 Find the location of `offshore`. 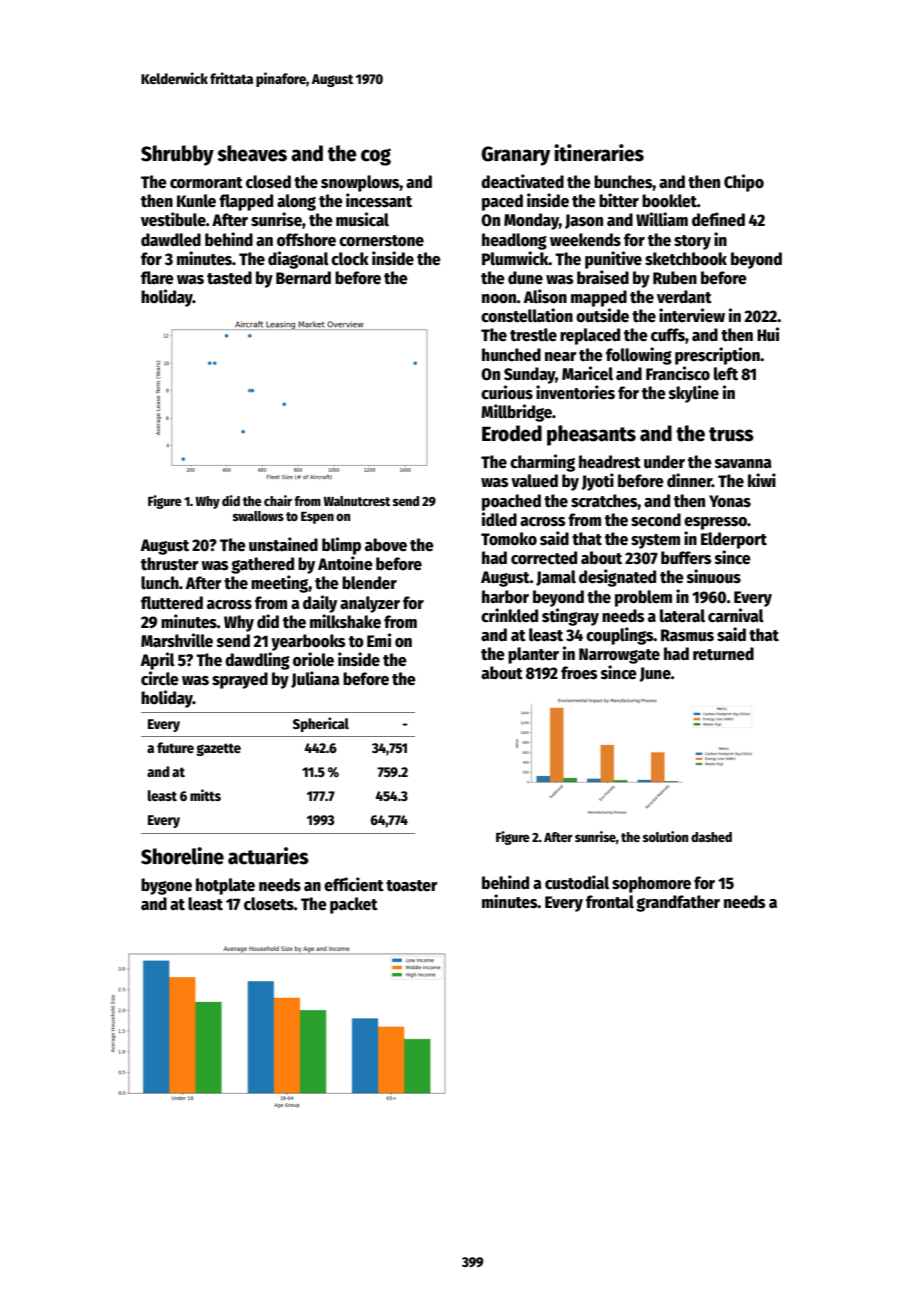

offshore is located at coordinates (306, 240).
